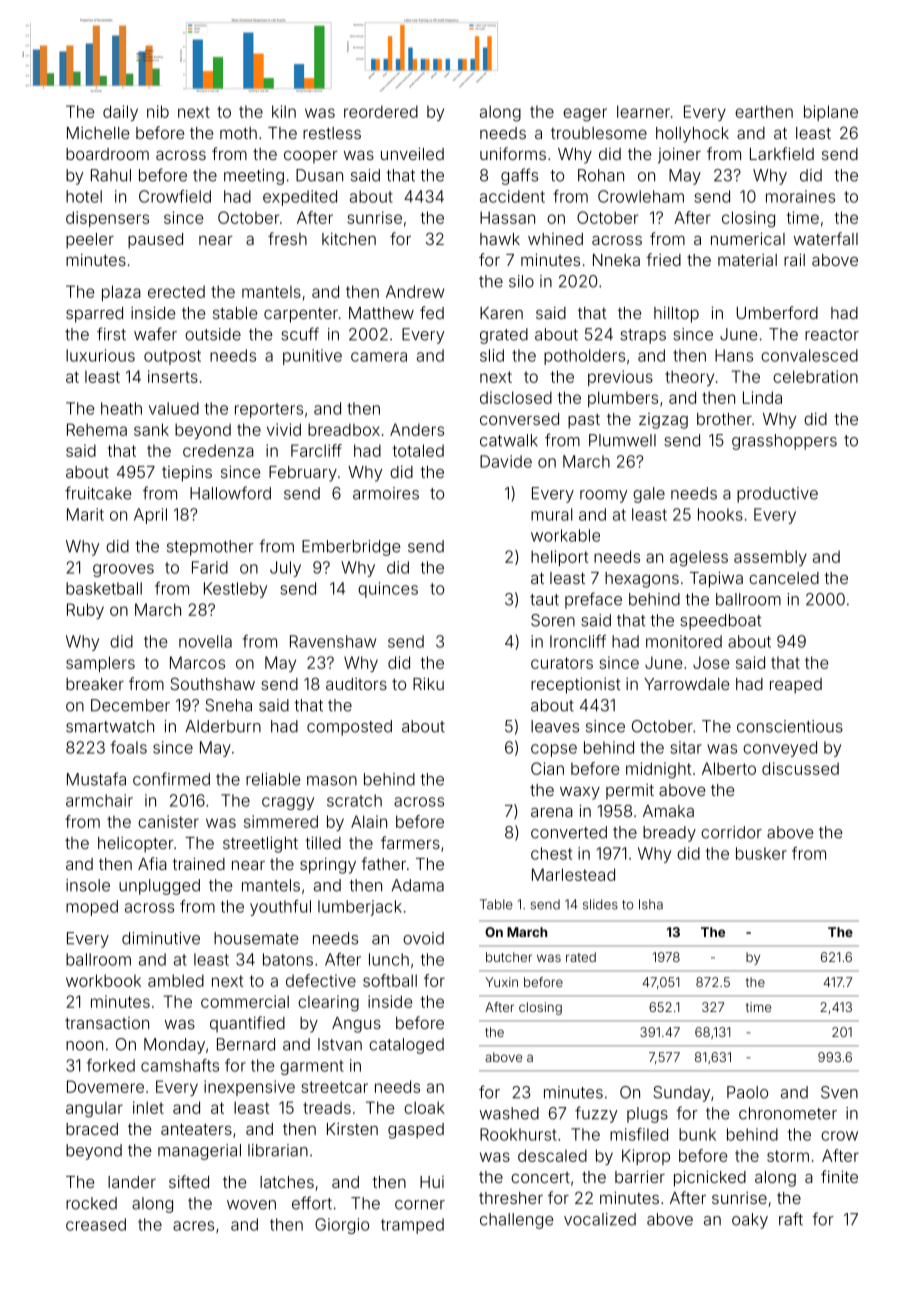 This document has width=924, height=1314. I want to click on inserts, so click(173, 376).
